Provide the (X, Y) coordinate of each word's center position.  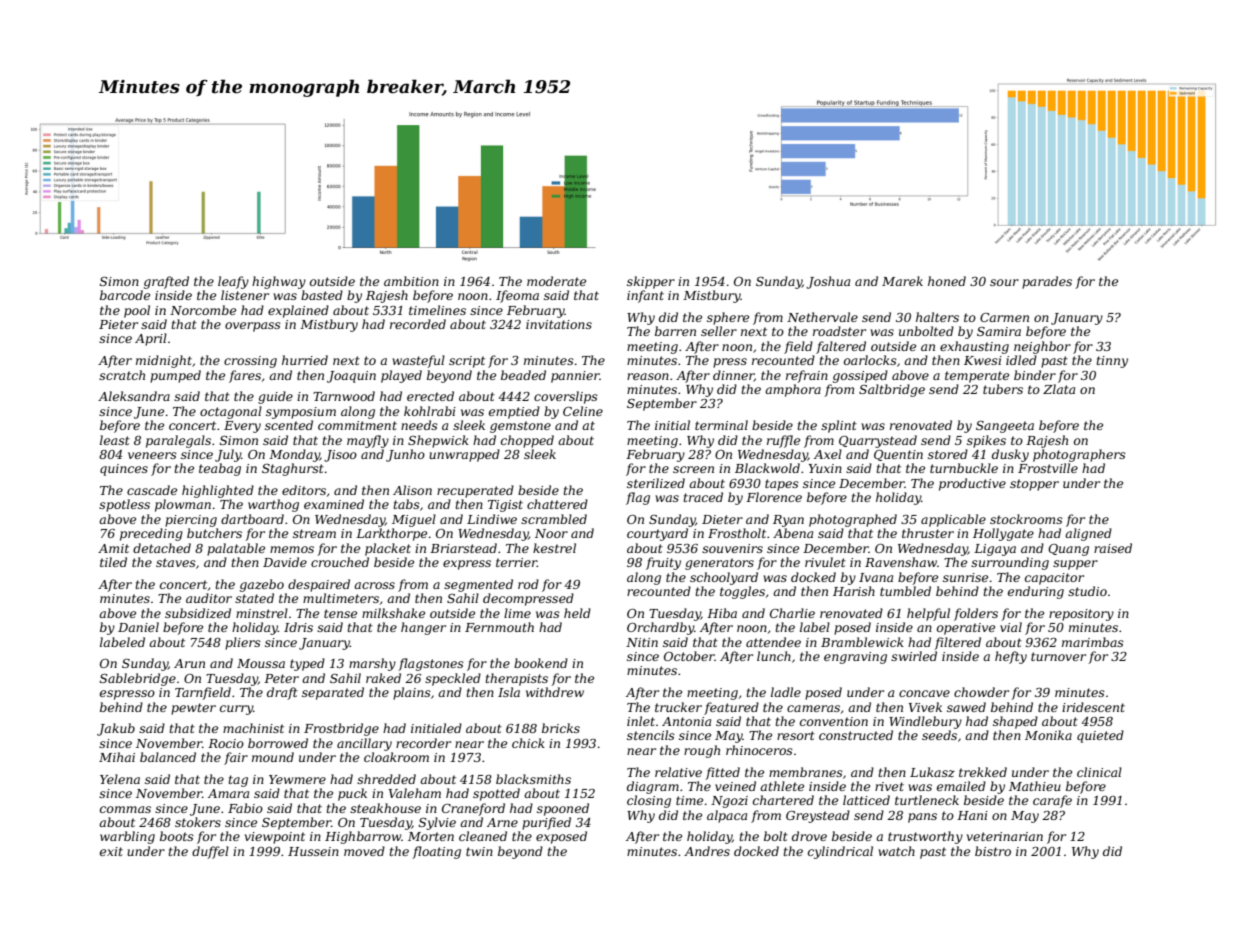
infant (645, 296)
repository (1081, 615)
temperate (977, 377)
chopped (527, 441)
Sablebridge (138, 679)
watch (896, 851)
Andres (707, 851)
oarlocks (870, 360)
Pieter (118, 324)
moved (364, 851)
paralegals (178, 441)
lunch (774, 656)
